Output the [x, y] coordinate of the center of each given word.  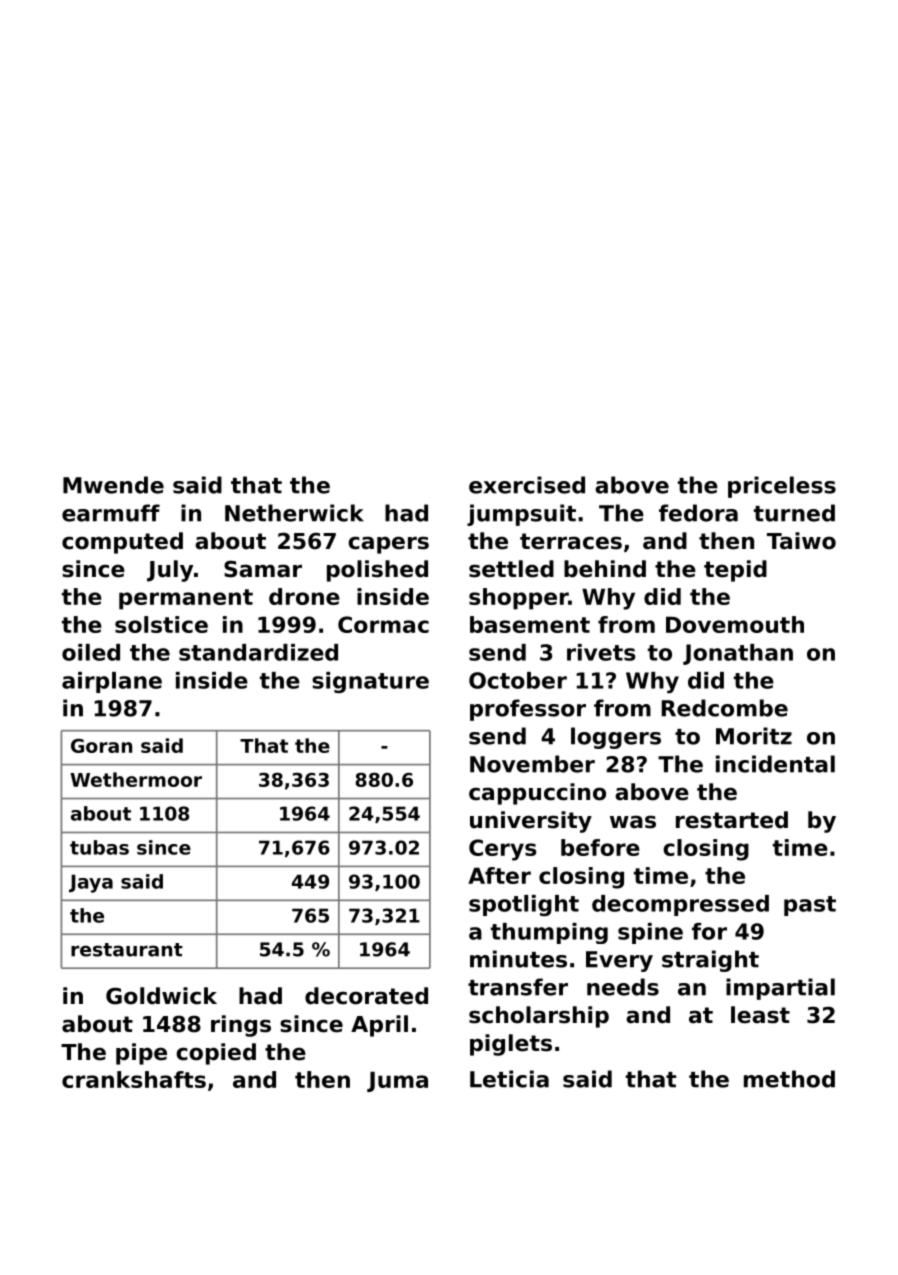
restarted [732, 820]
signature [370, 682]
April [379, 1026]
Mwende [113, 485]
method [789, 1079]
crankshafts [134, 1079]
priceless [782, 487]
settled [511, 569]
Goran [101, 746]
